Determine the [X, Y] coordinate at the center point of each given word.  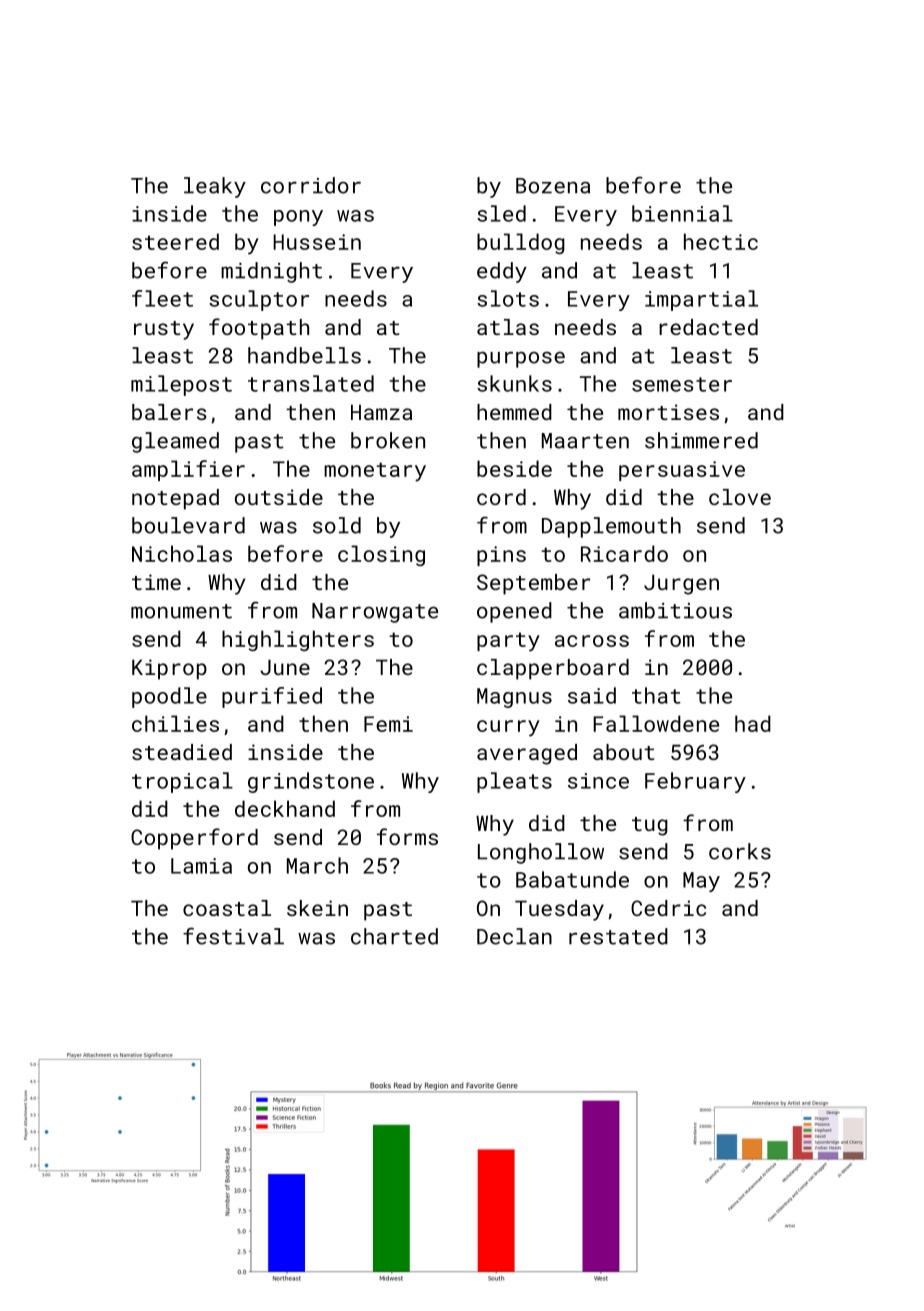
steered [175, 241]
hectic [721, 241]
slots [508, 298]
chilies [175, 723]
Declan [514, 936]
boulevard [188, 525]
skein [317, 908]
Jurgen [681, 584]
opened [514, 612]
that [656, 695]
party [508, 642]
